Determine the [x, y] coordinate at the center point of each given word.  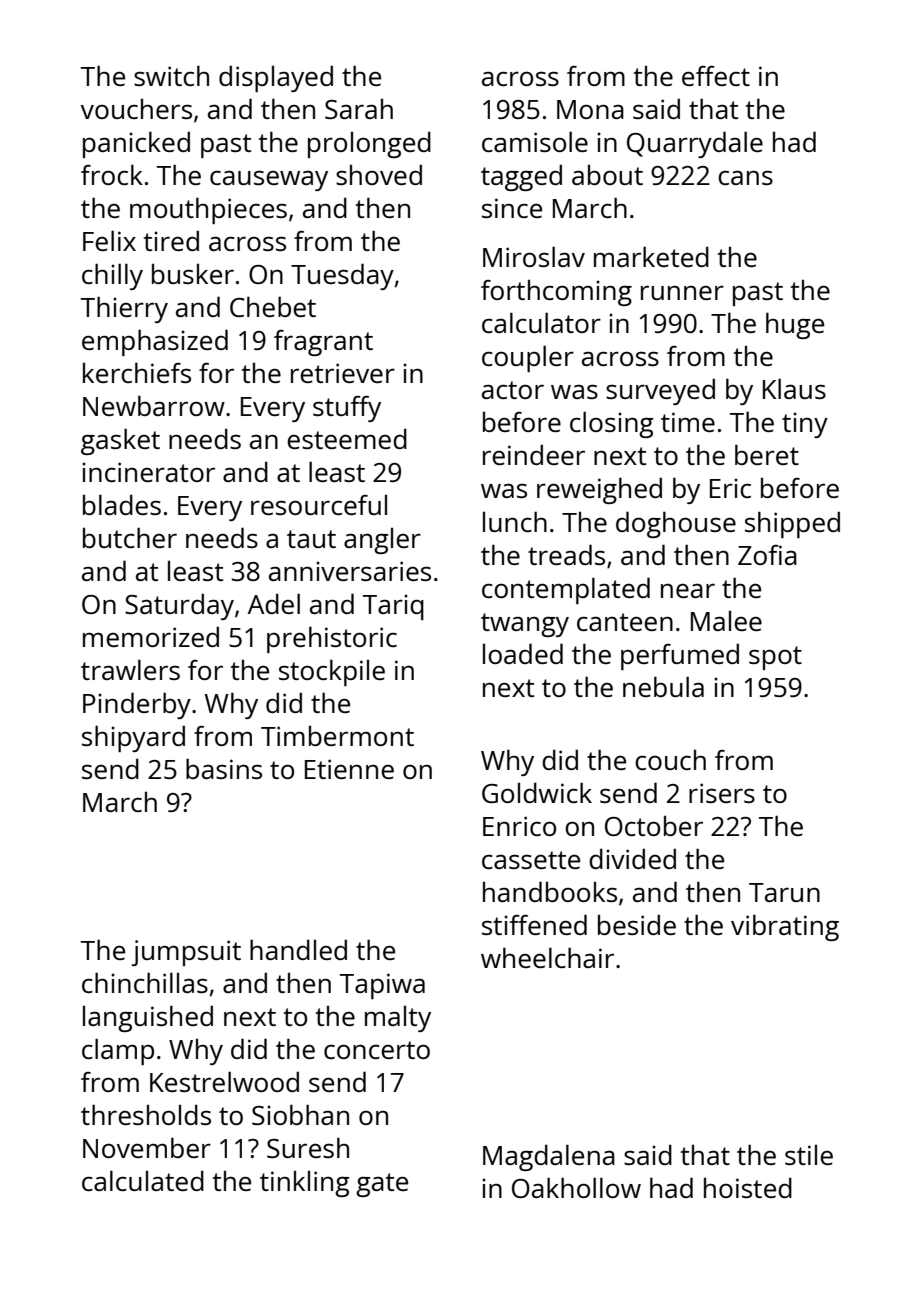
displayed [276, 78]
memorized [151, 636]
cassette [531, 860]
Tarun [784, 892]
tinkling [305, 1184]
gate [382, 1185]
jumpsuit [186, 953]
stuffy [347, 409]
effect [716, 76]
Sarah [359, 109]
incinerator [148, 472]
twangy [525, 625]
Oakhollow [576, 1187]
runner [682, 292]
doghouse [676, 524]
